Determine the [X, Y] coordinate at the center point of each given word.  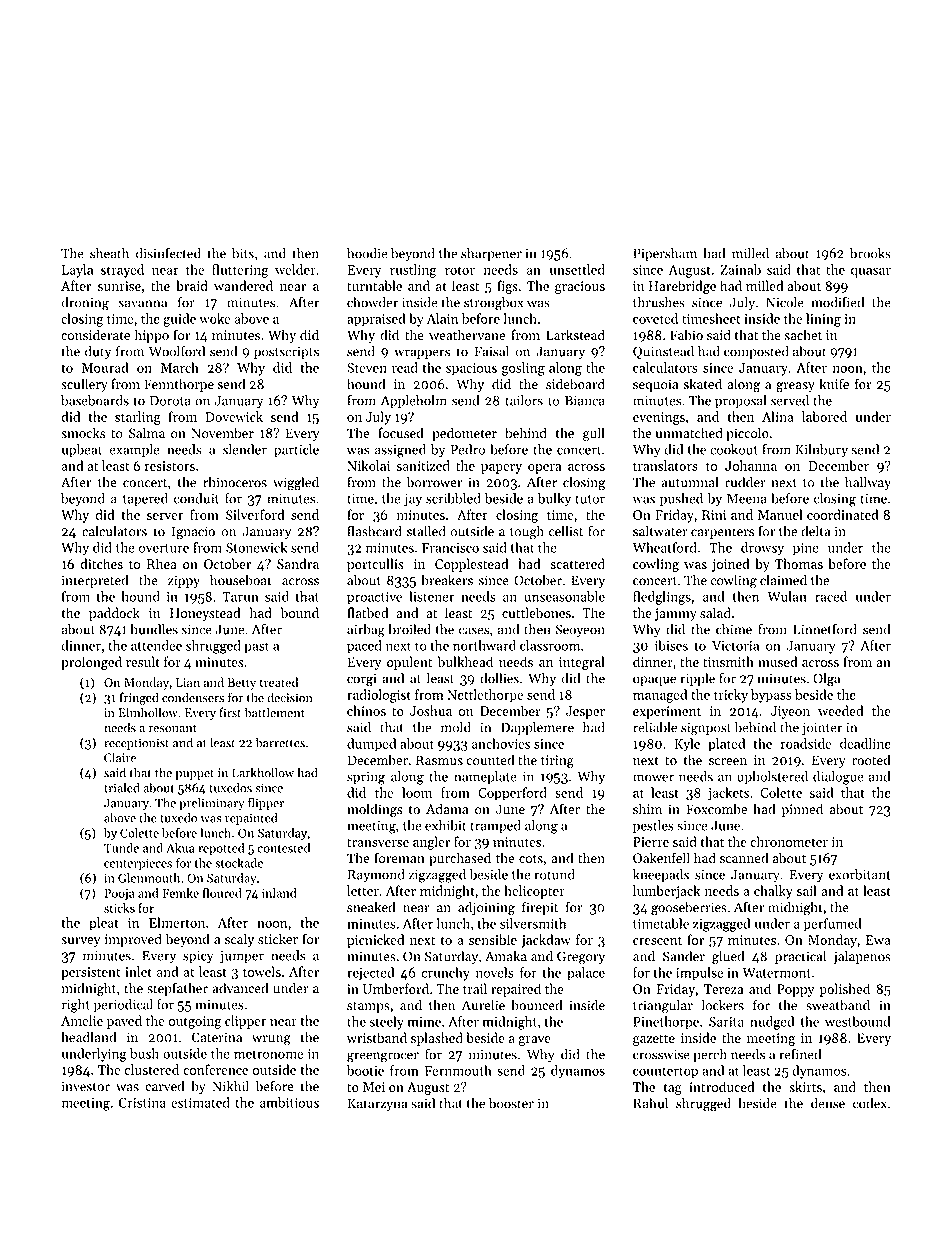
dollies [499, 678]
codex [870, 1103]
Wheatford [665, 547]
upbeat [82, 451]
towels [262, 971]
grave [535, 1041]
